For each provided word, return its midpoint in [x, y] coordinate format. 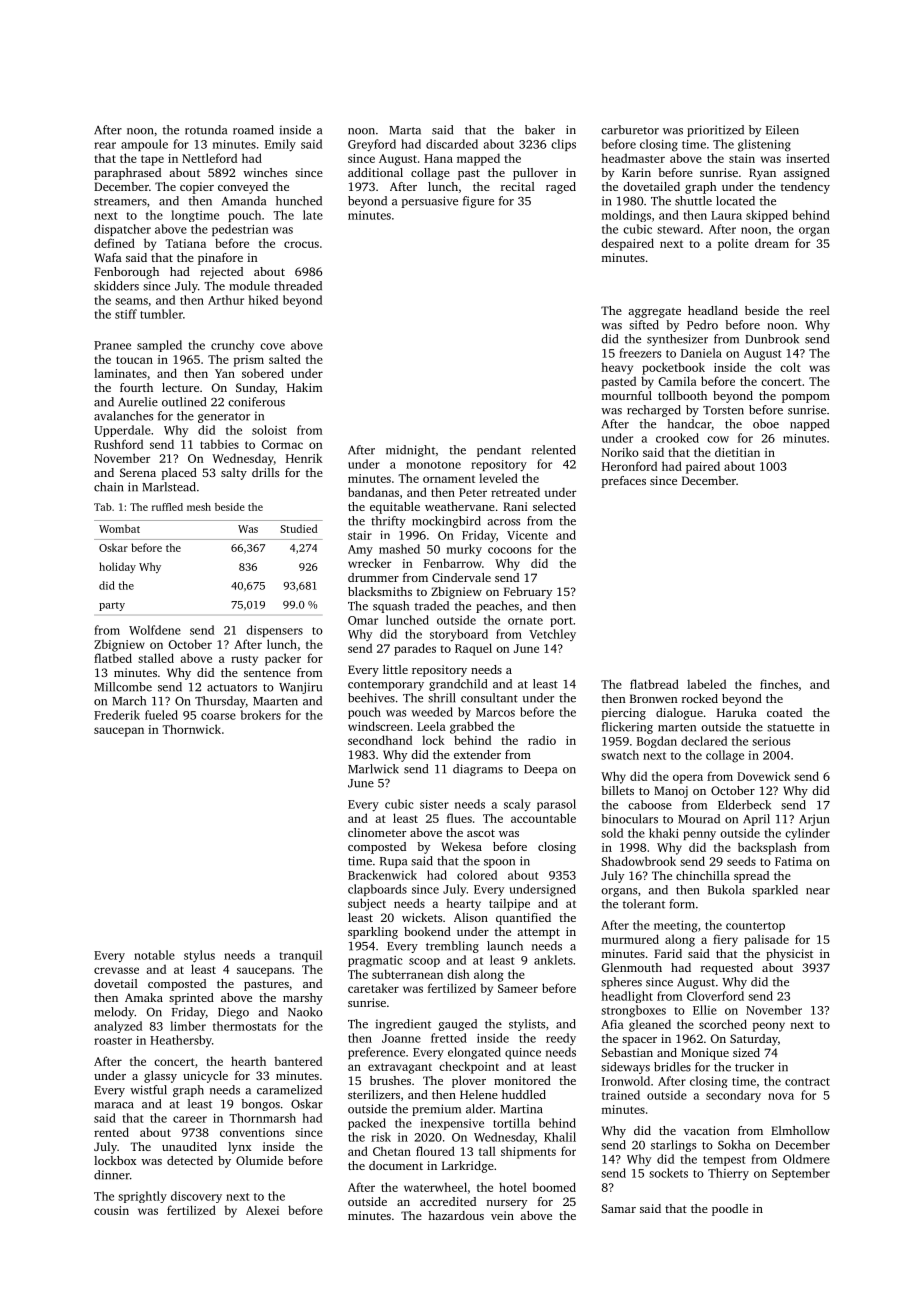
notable [154, 955]
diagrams [478, 770]
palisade [766, 940]
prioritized [715, 131]
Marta [405, 130]
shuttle [693, 201]
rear [105, 145]
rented [111, 1132]
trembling [452, 947]
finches [779, 684]
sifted [644, 325]
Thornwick [191, 729]
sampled [159, 346]
